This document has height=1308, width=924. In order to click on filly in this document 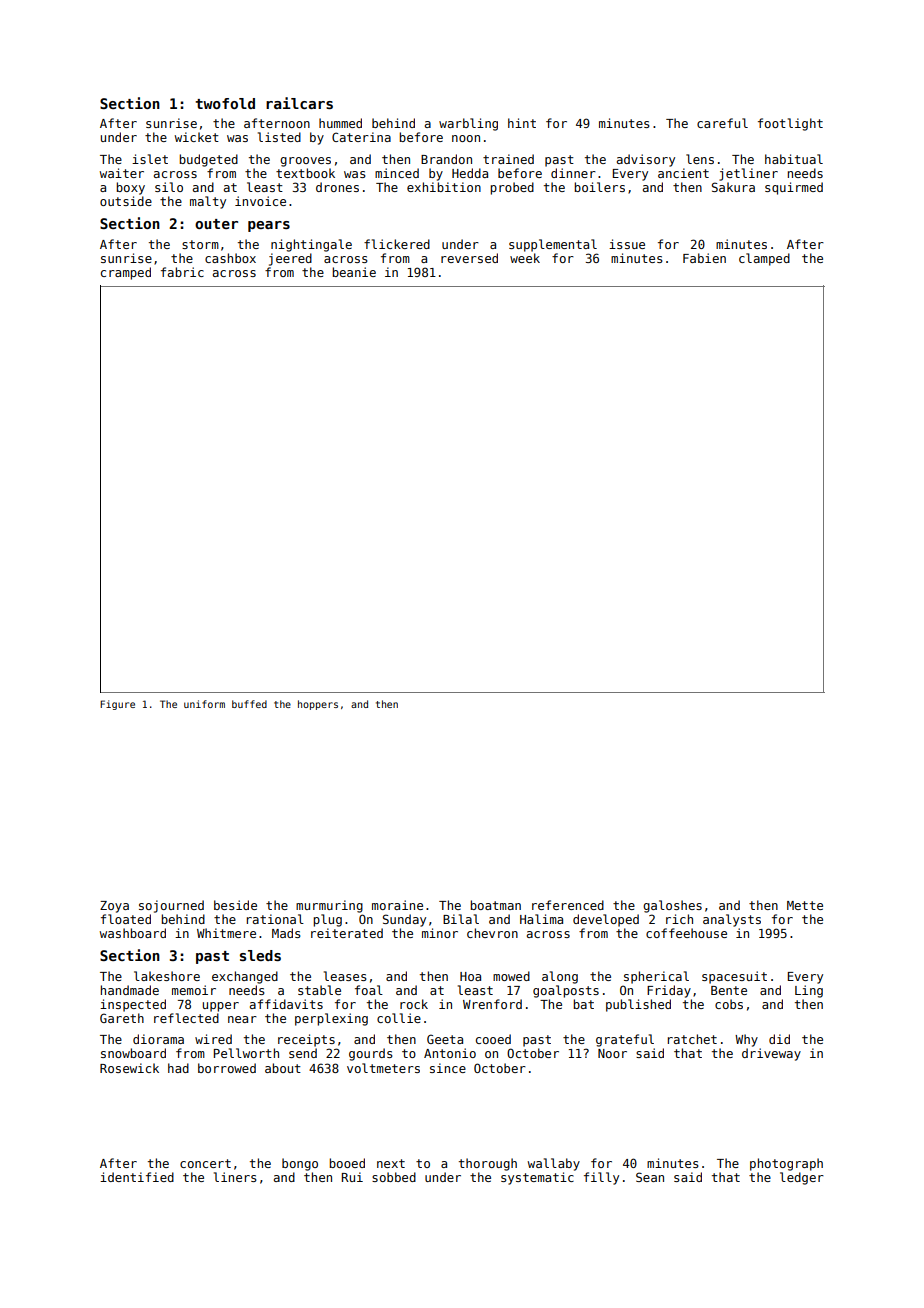, I will do `click(601, 1178)`.
